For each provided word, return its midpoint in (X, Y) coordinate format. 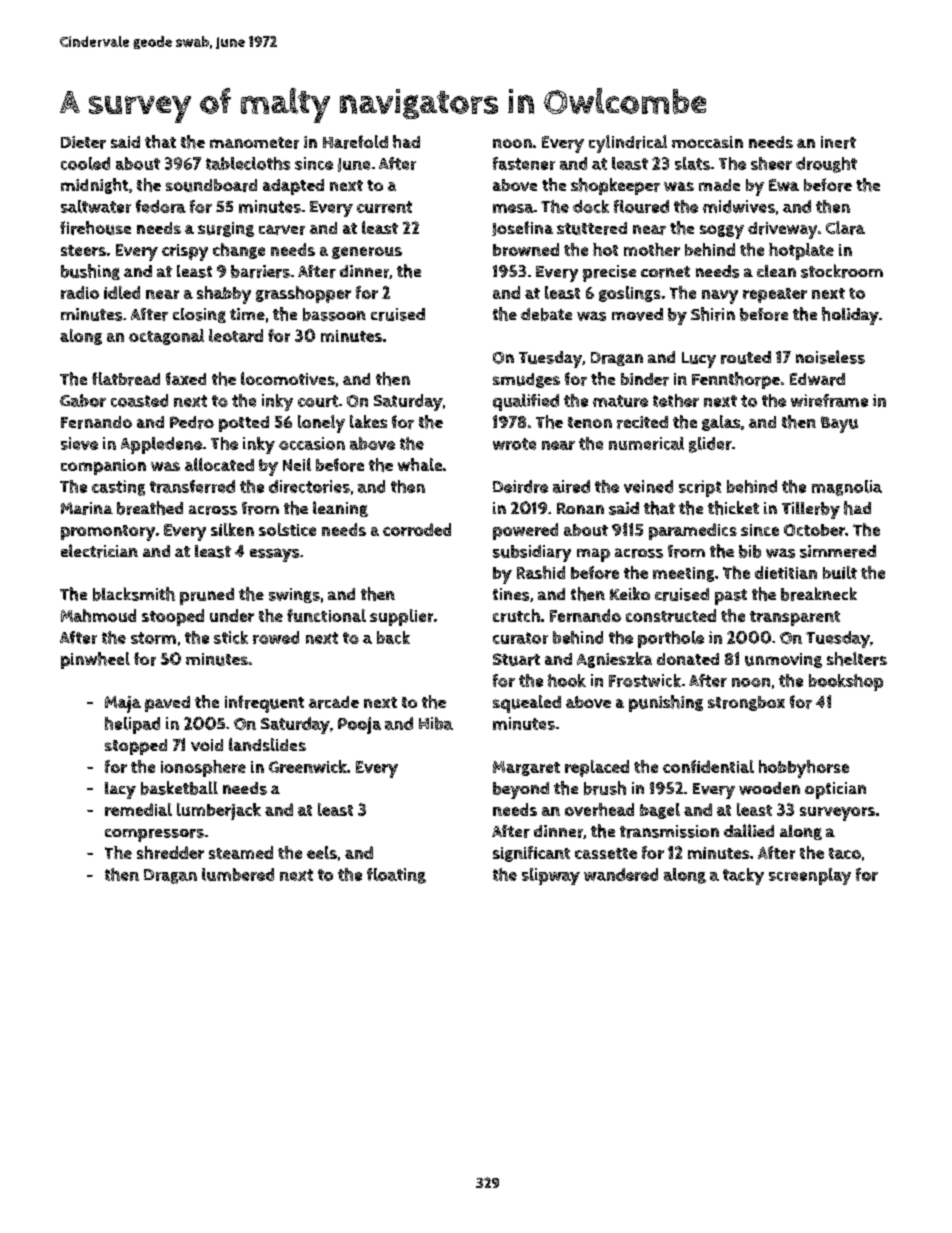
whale (420, 464)
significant (531, 854)
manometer (254, 143)
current (384, 207)
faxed (186, 378)
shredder (170, 852)
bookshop (846, 682)
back (393, 637)
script (700, 488)
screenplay (810, 876)
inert (838, 142)
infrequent (264, 704)
